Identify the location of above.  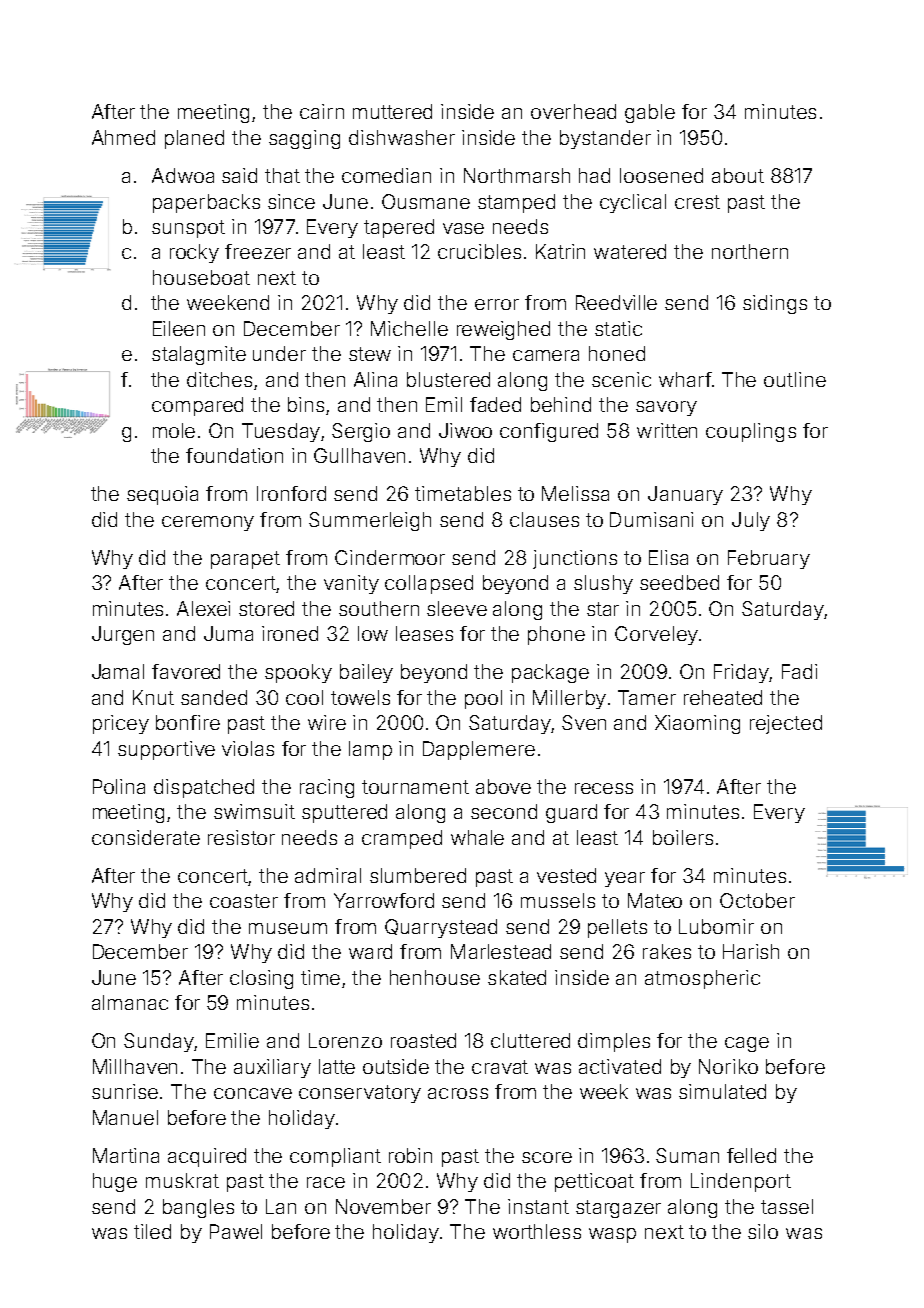
(503, 786).
